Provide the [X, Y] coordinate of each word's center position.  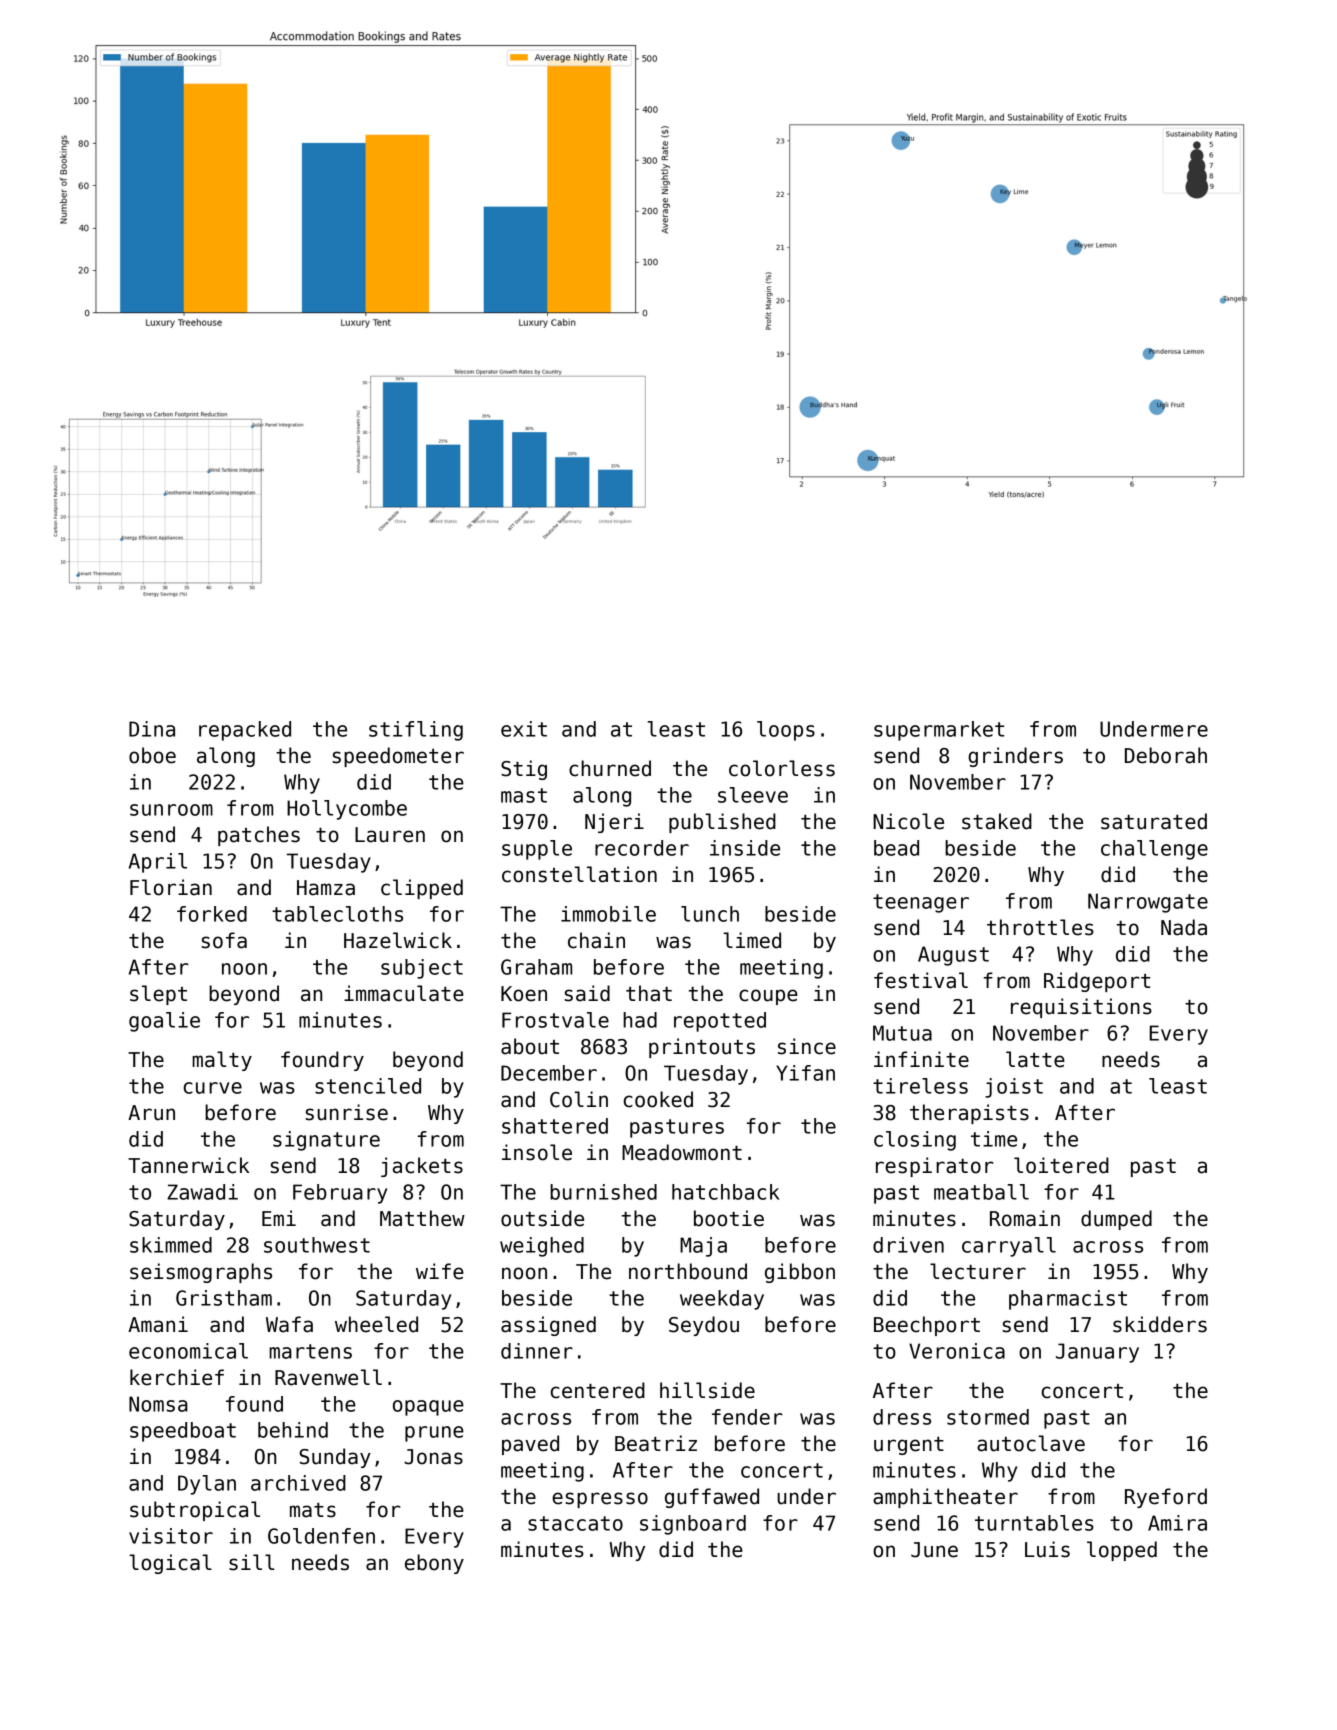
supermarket [939, 731]
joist [1014, 1088]
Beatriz [656, 1443]
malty [222, 1061]
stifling [416, 731]
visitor [171, 1536]
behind [293, 1430]
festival [921, 980]
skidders [1160, 1324]
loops [786, 731]
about [530, 1046]
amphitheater [945, 1498]
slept [158, 995]
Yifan [805, 1073]
